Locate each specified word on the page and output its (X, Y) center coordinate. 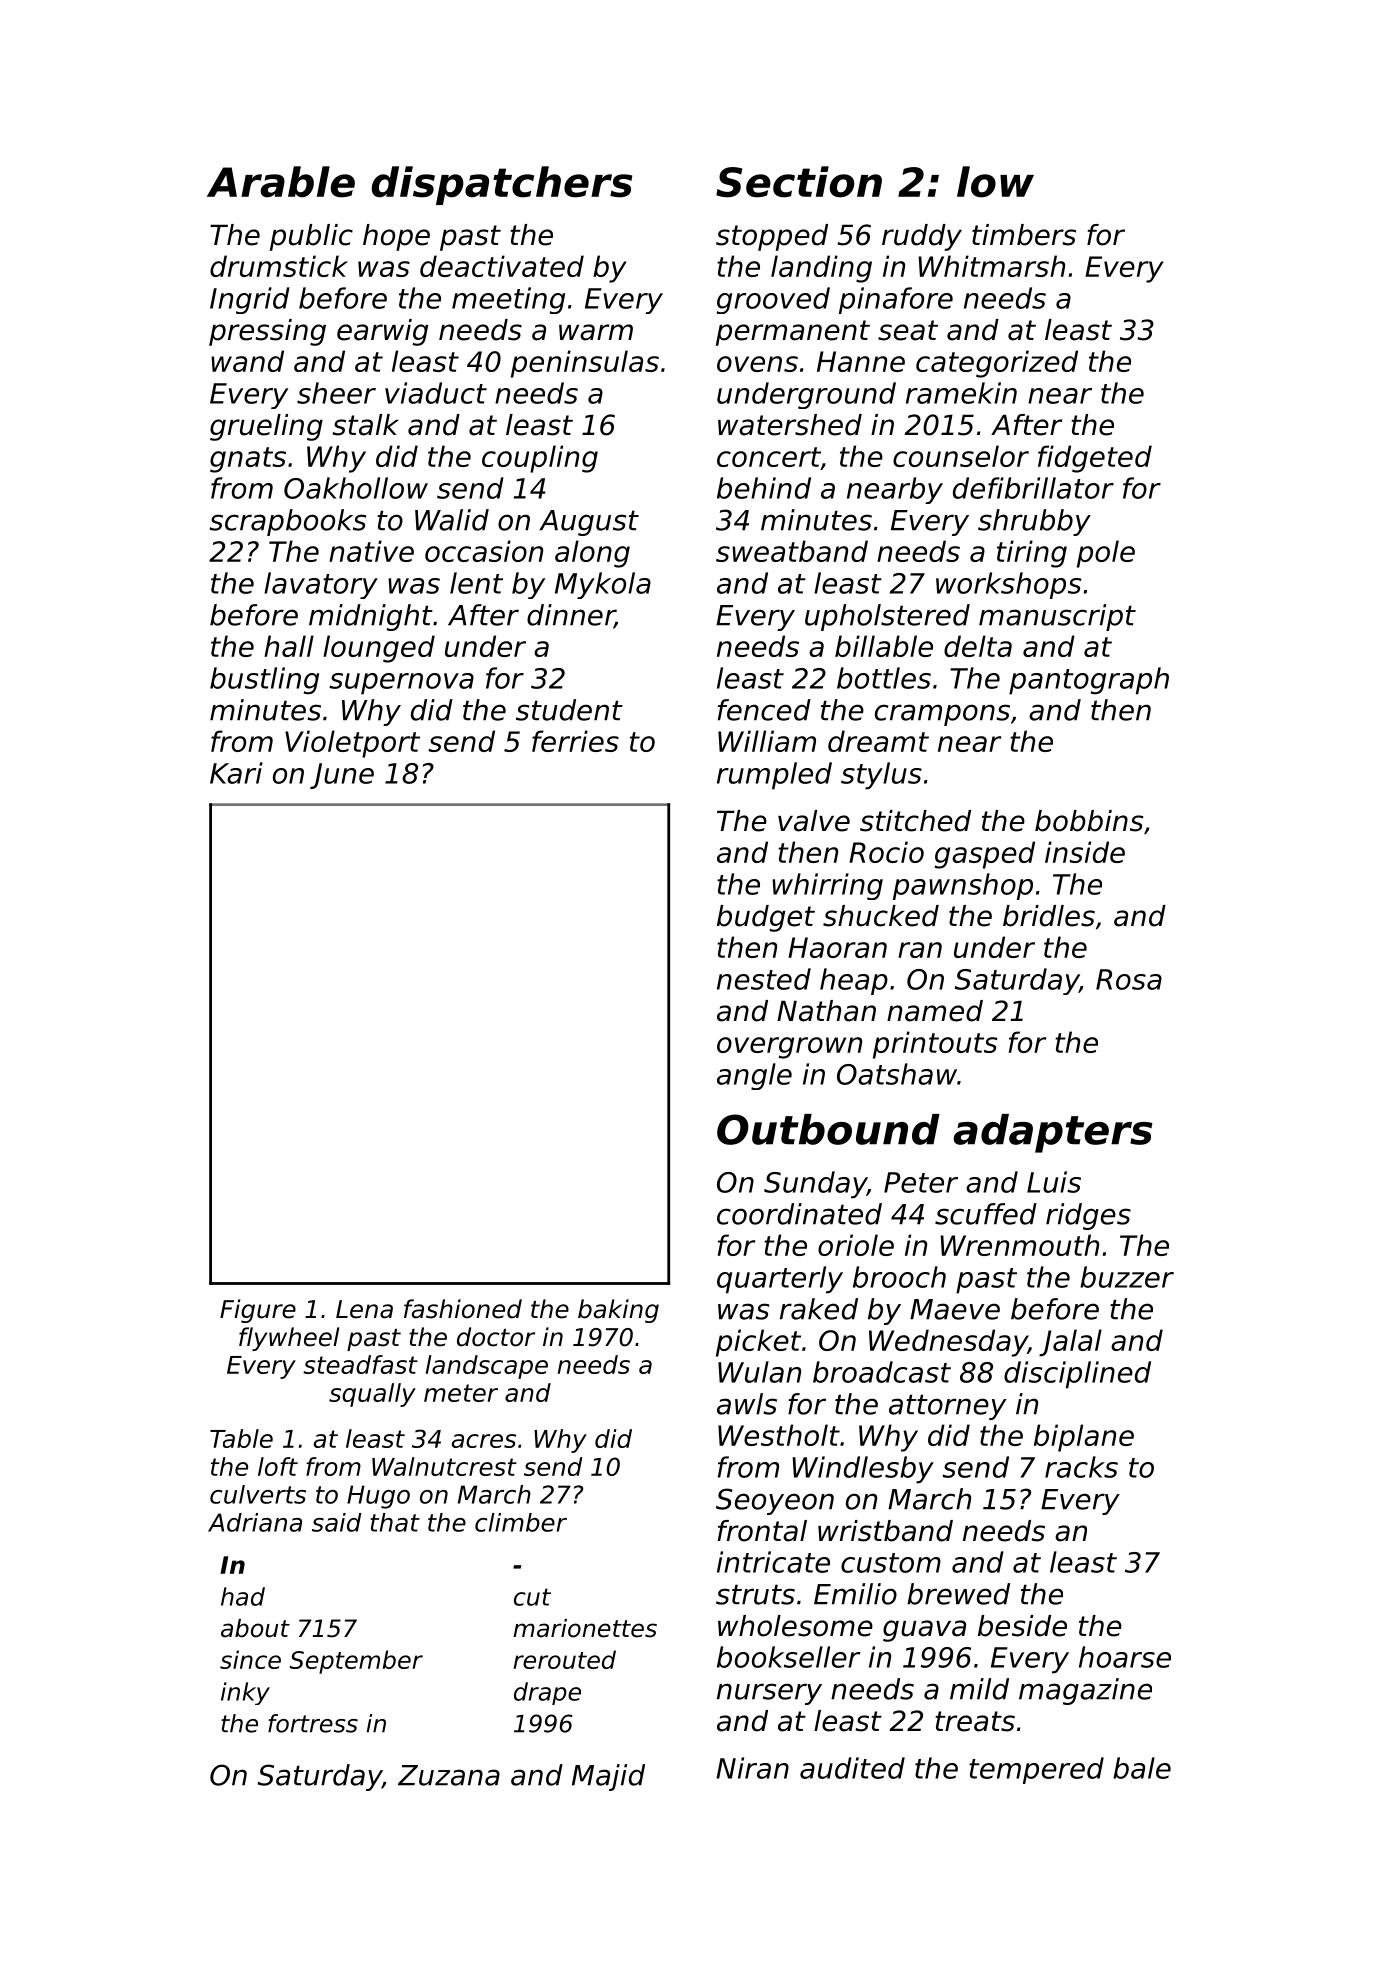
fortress (313, 1723)
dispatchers (501, 185)
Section (799, 182)
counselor (961, 456)
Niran (752, 1768)
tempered (1036, 1770)
